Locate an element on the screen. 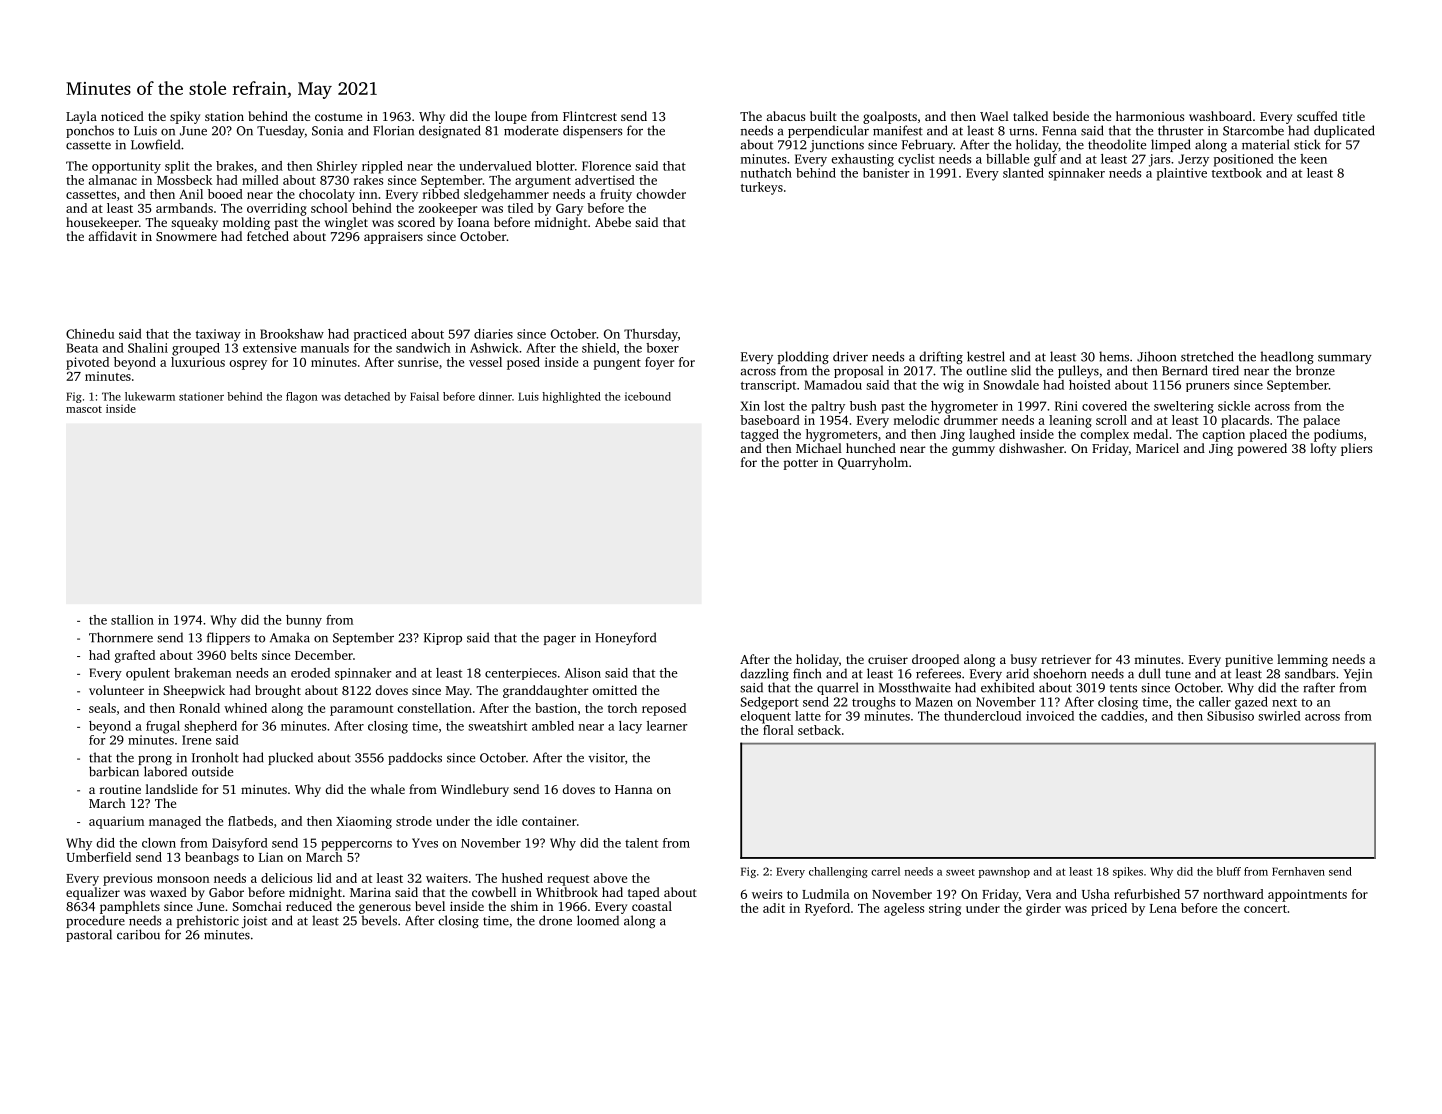 Image resolution: width=1442 pixels, height=1114 pixels. harmonious is located at coordinates (1150, 116).
